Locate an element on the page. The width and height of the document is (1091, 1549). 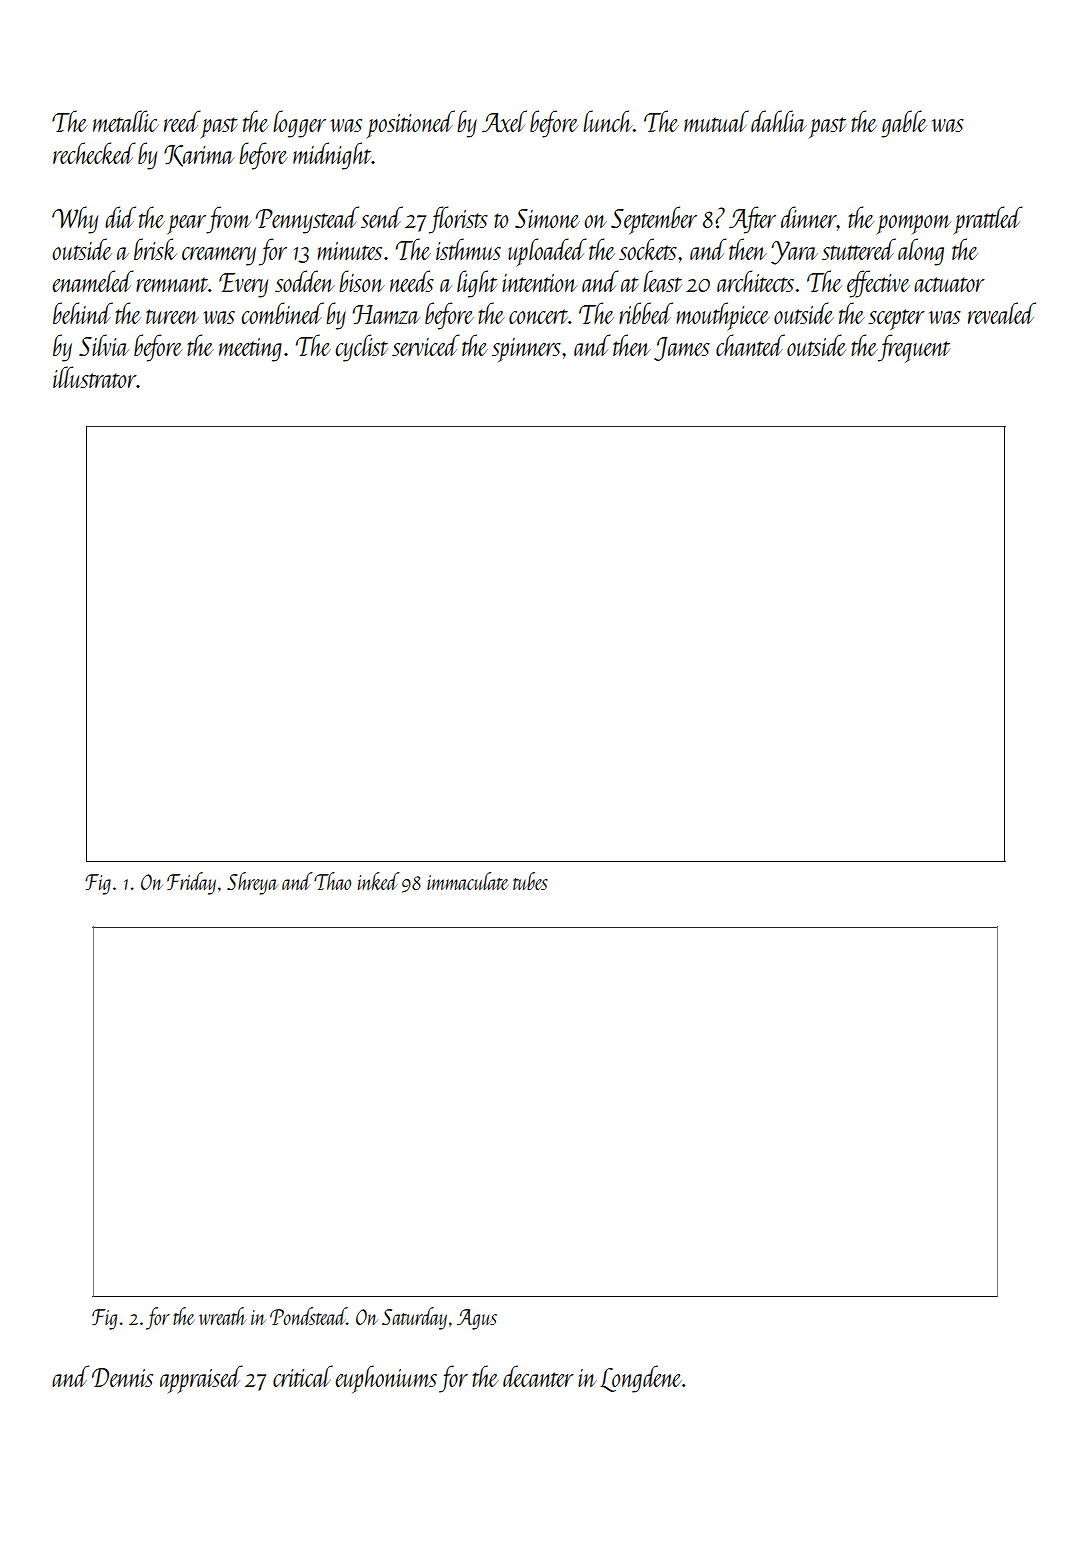
Dennis is located at coordinates (122, 1377).
